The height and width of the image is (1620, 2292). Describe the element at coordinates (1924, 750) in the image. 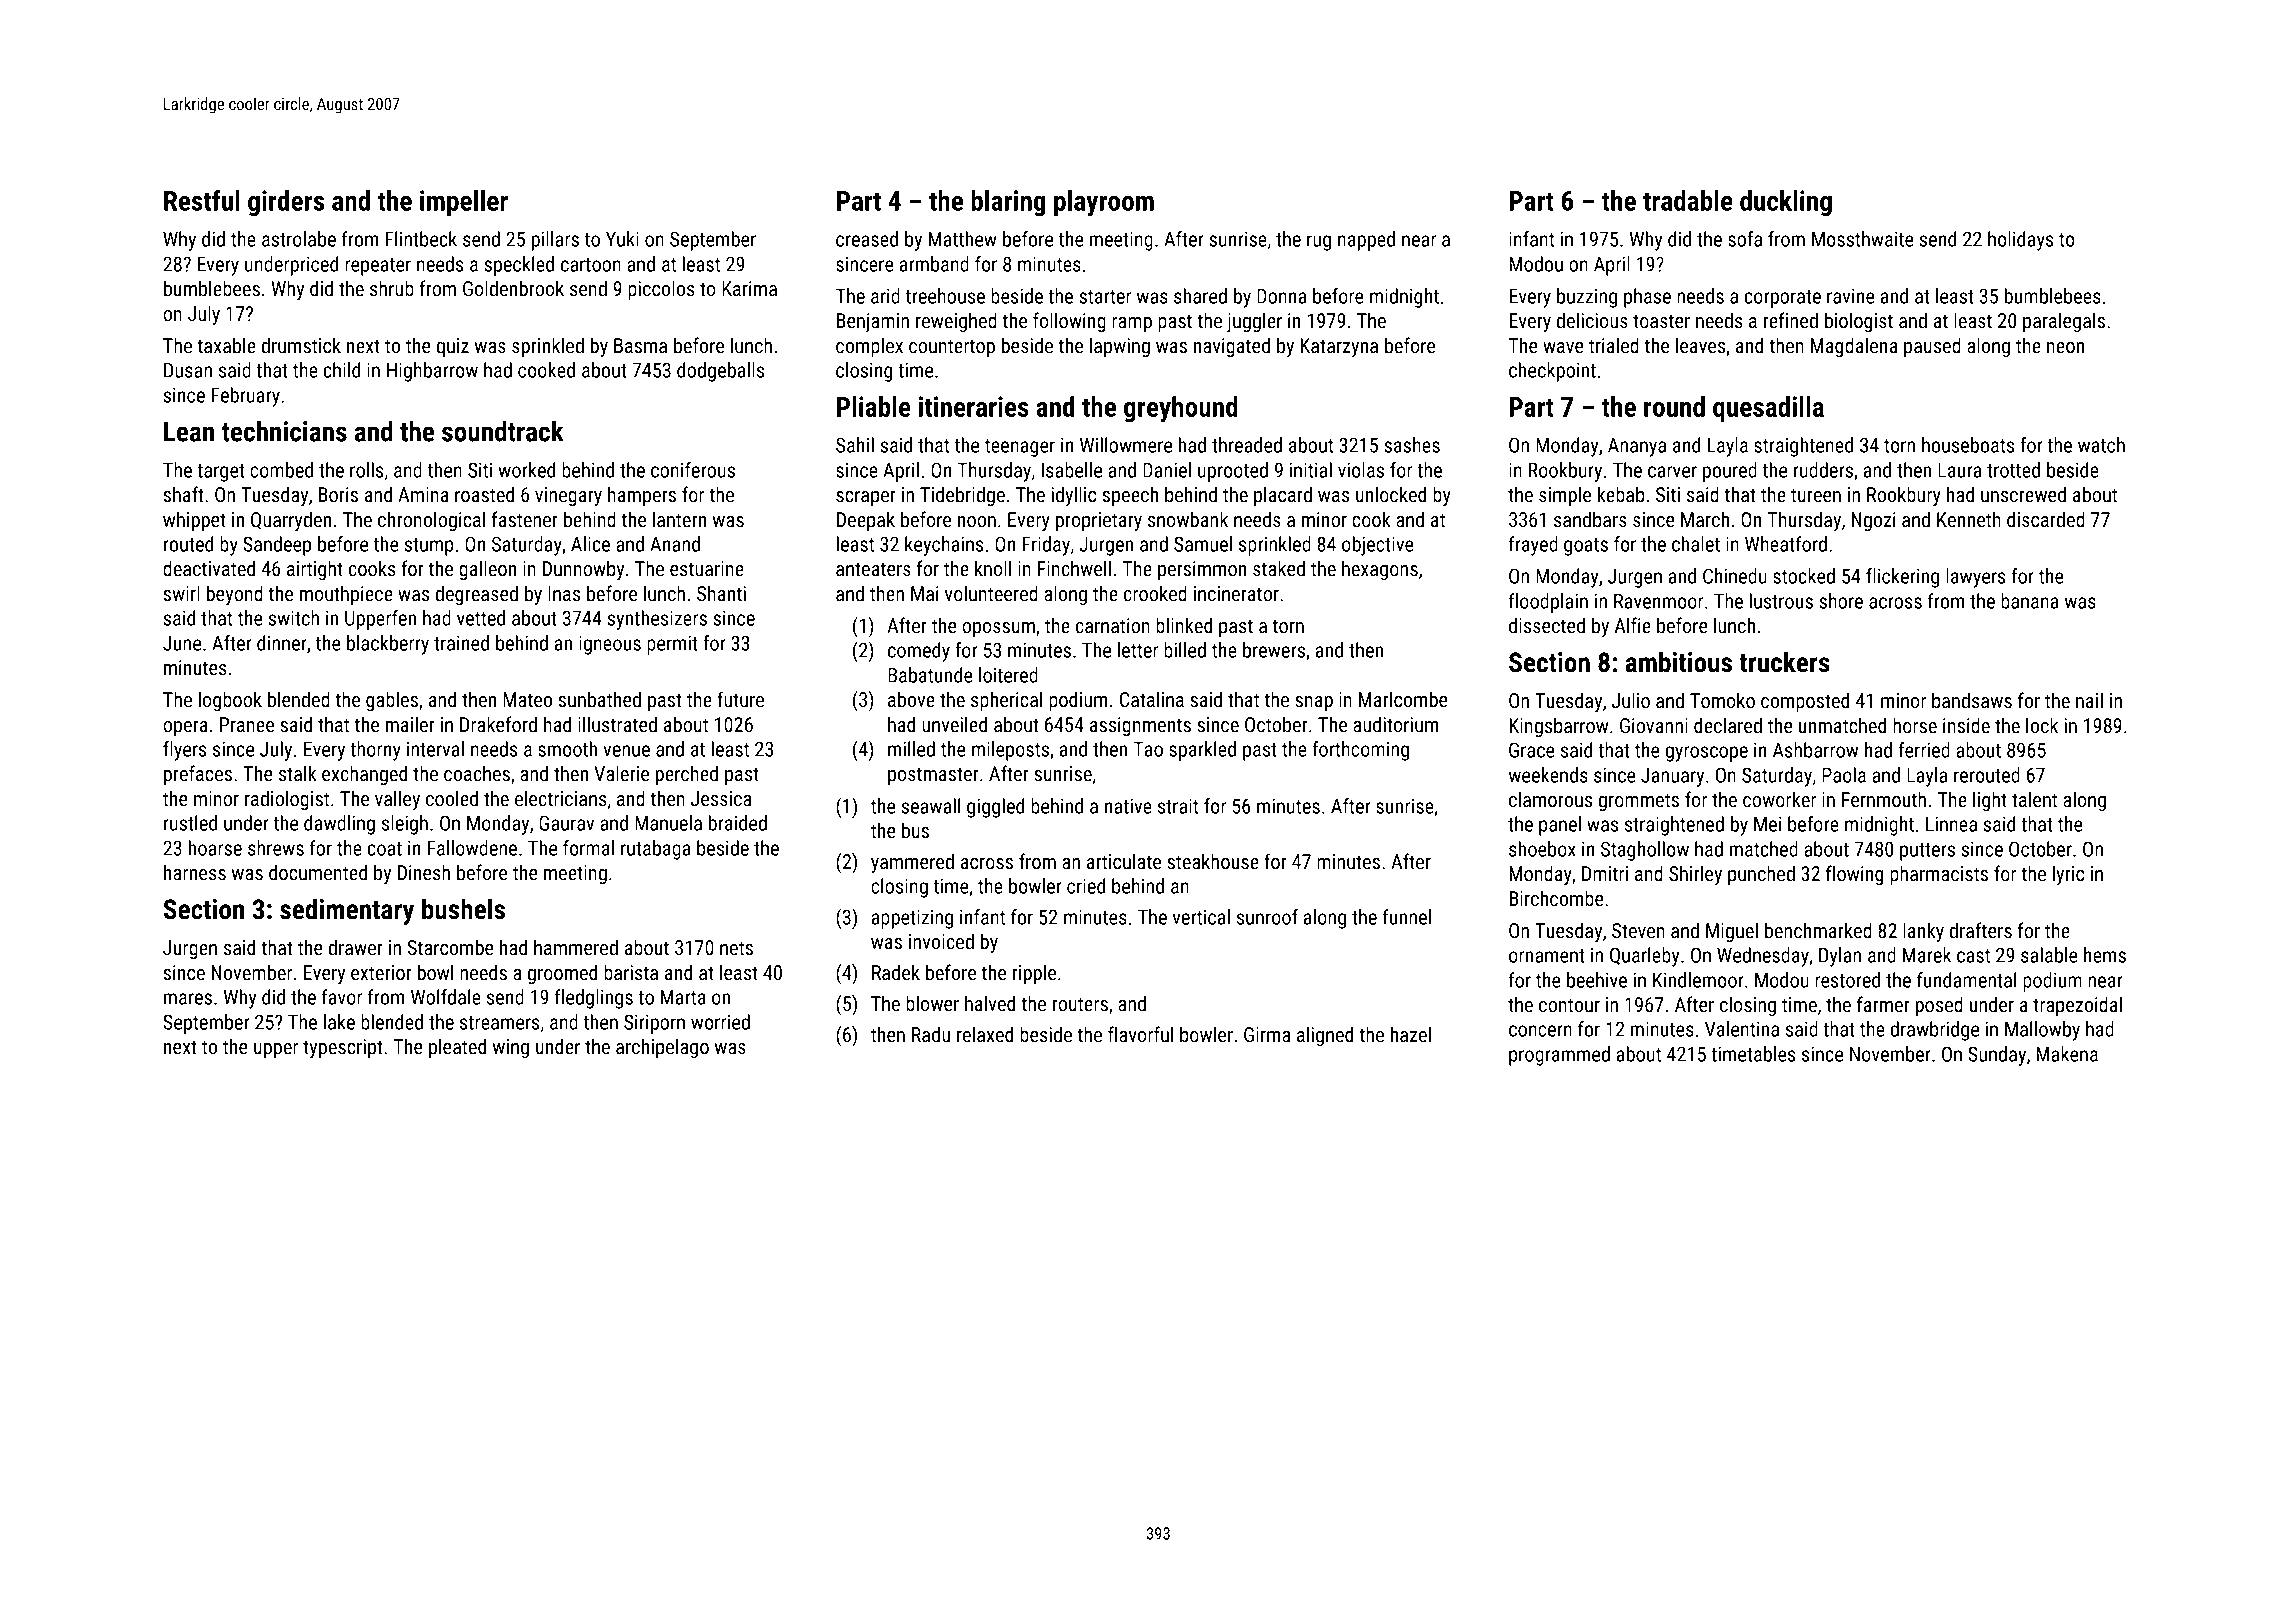

I see `ferried` at that location.
